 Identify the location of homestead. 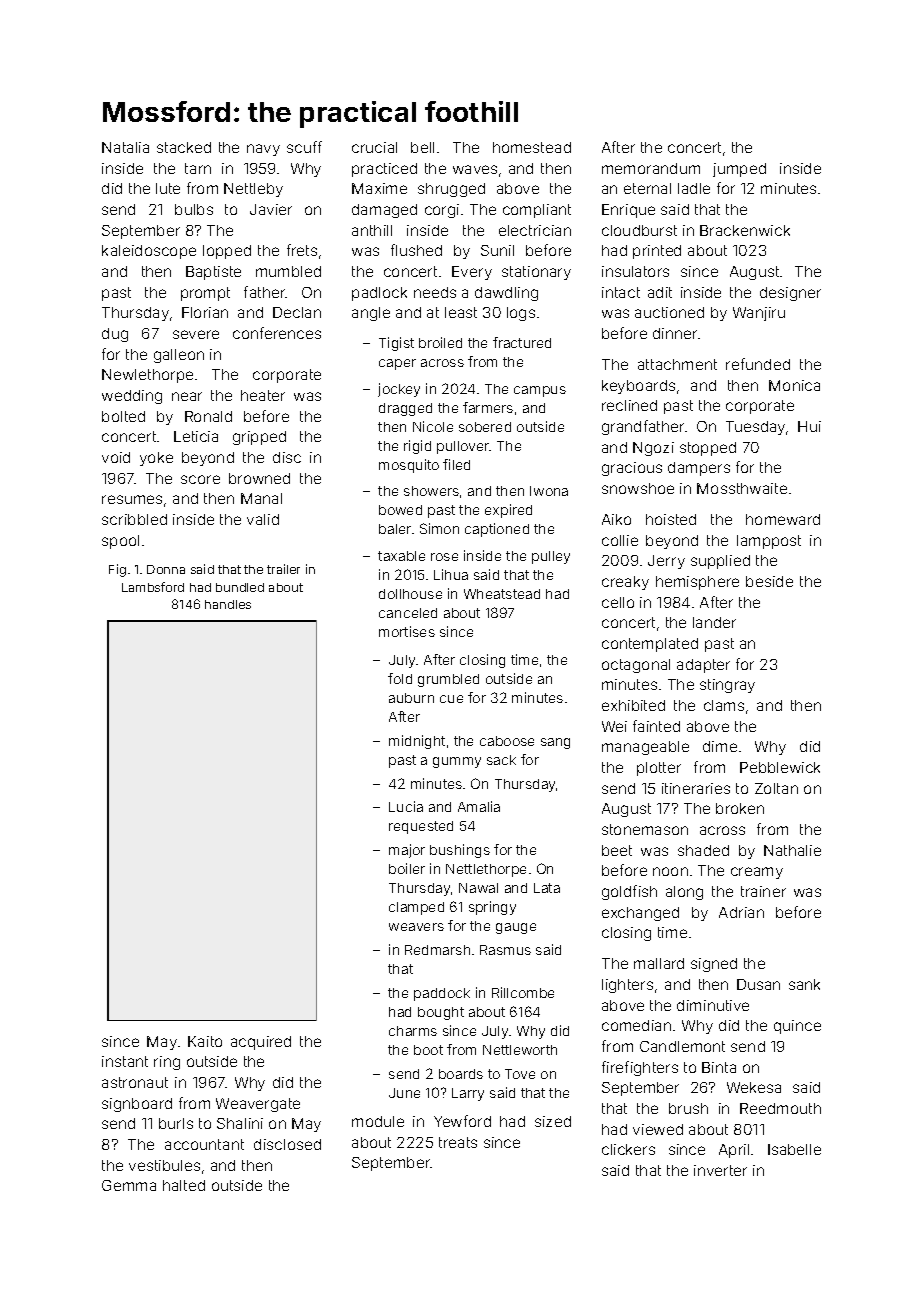
(532, 147).
